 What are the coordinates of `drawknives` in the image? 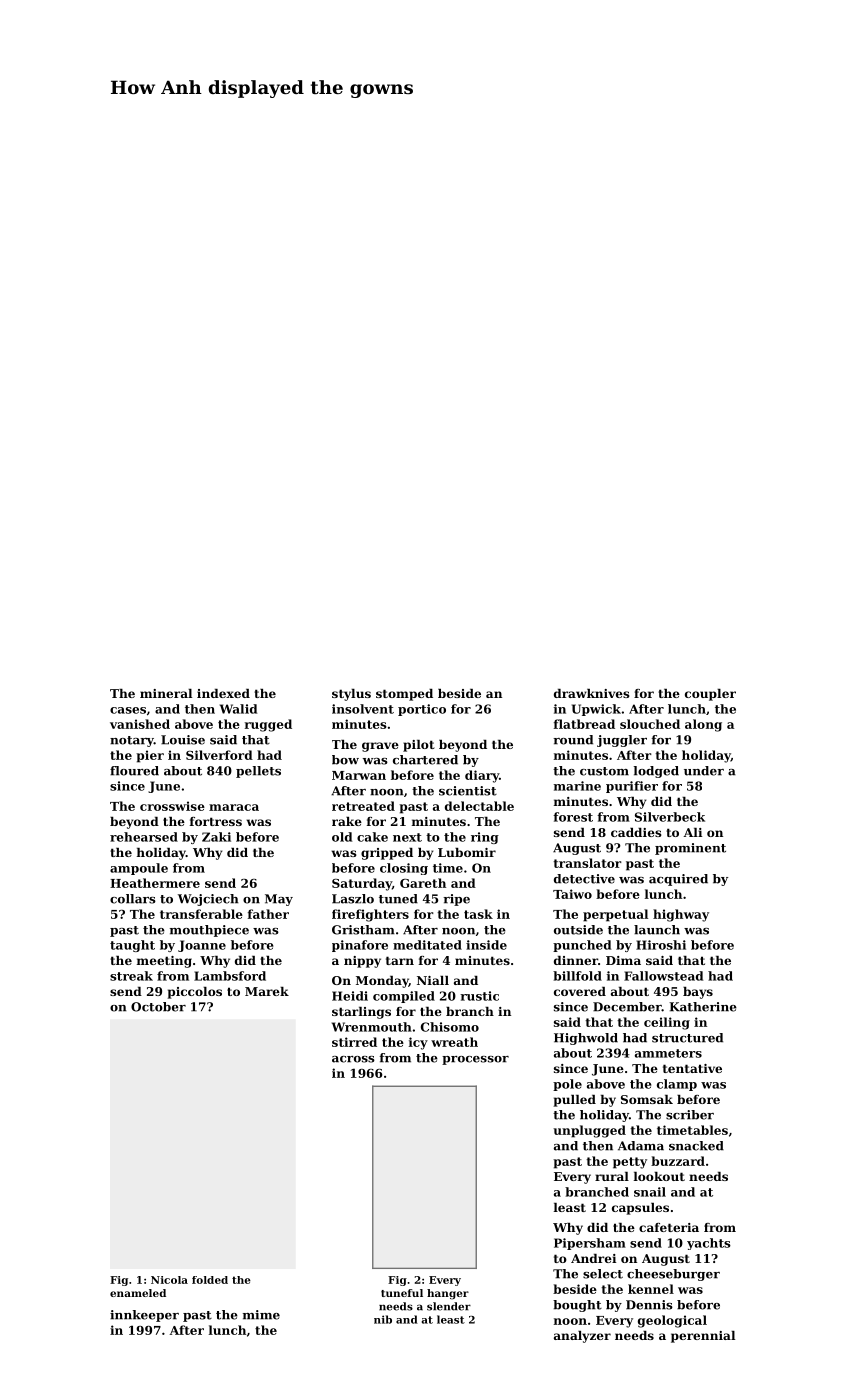 It's located at (592, 693).
